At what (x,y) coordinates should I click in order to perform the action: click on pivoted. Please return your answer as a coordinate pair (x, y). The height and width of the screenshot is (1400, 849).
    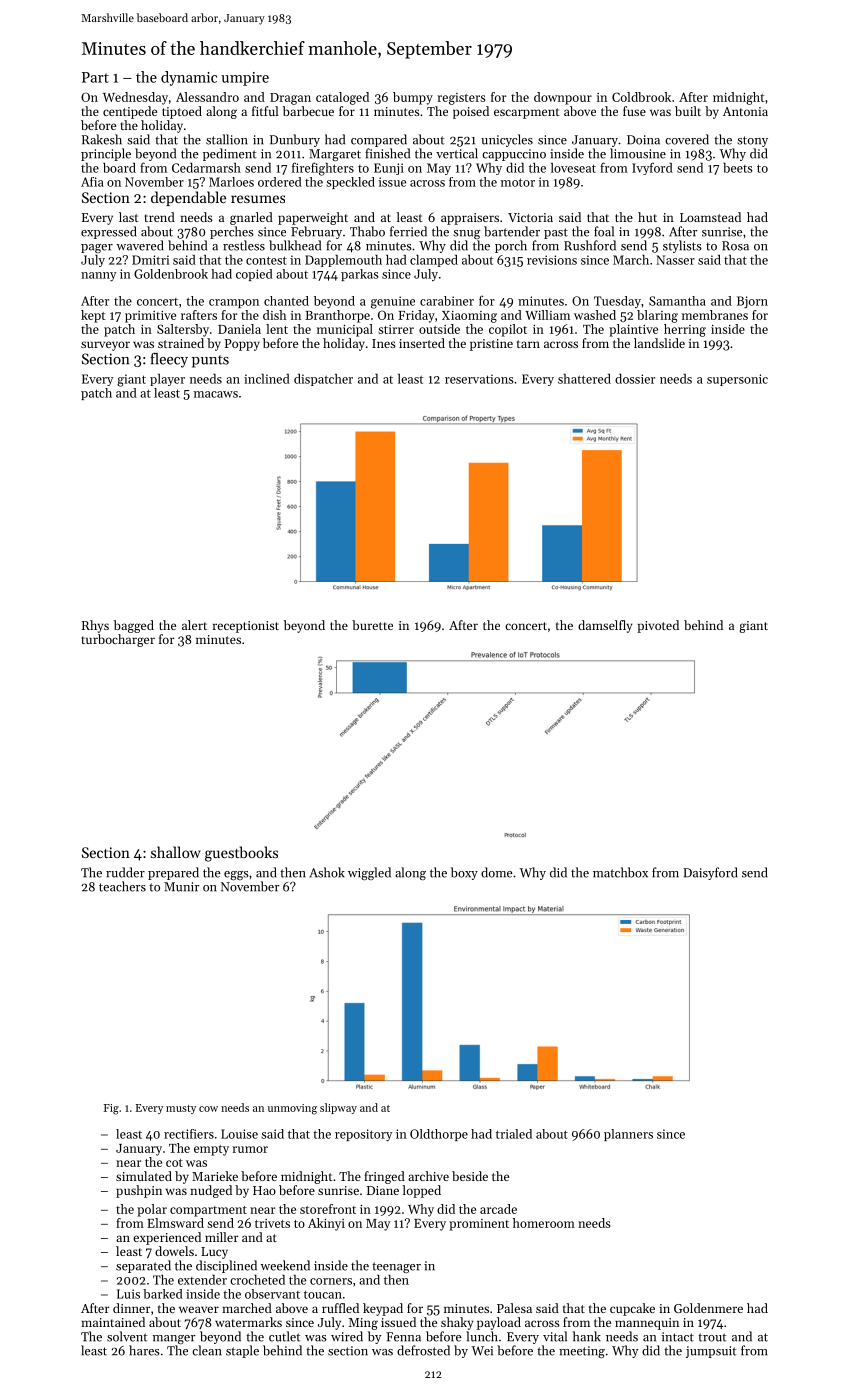
    Looking at the image, I should click on (658, 626).
